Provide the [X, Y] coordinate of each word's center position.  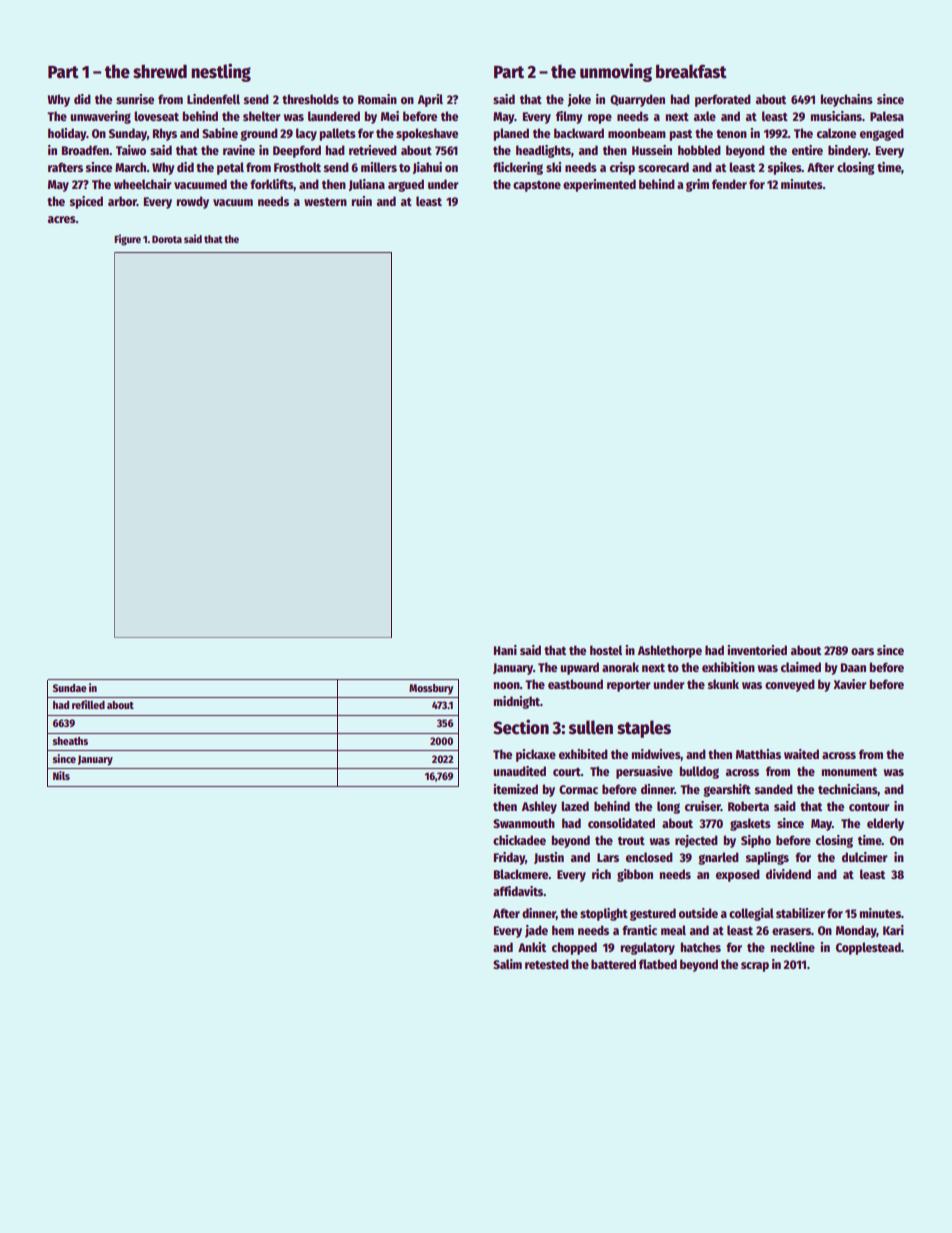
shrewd [160, 71]
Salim [507, 964]
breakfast [691, 71]
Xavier [850, 684]
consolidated [621, 823]
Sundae [70, 688]
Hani [505, 650]
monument [849, 772]
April [430, 100]
